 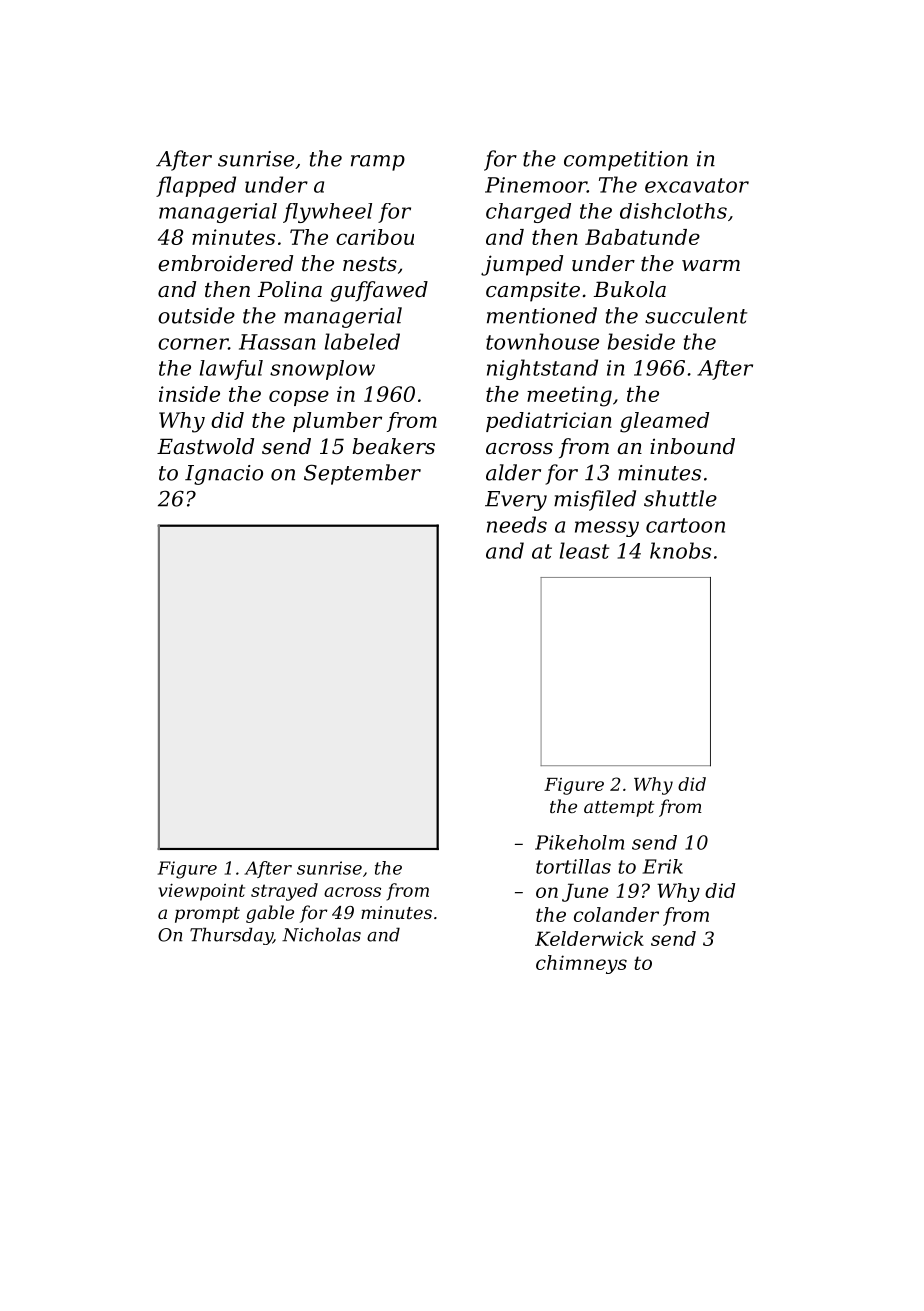 I want to click on succulent, so click(x=696, y=315).
